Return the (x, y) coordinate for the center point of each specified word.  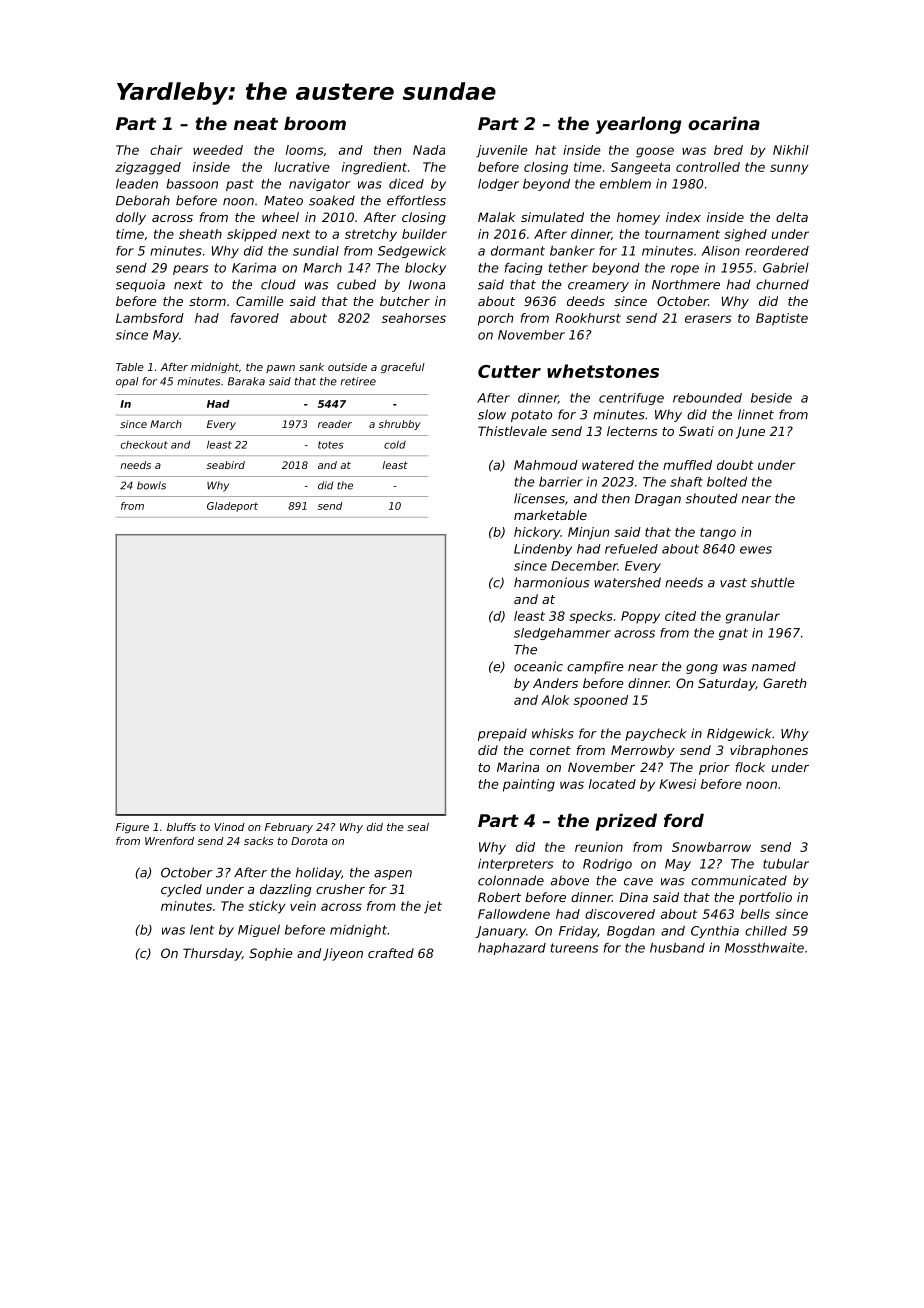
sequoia (140, 285)
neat (256, 123)
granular (753, 617)
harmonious (551, 582)
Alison (720, 251)
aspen (393, 875)
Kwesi (677, 784)
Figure (132, 828)
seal (418, 827)
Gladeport (232, 507)
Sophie (271, 954)
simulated (552, 217)
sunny (789, 169)
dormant (518, 251)
